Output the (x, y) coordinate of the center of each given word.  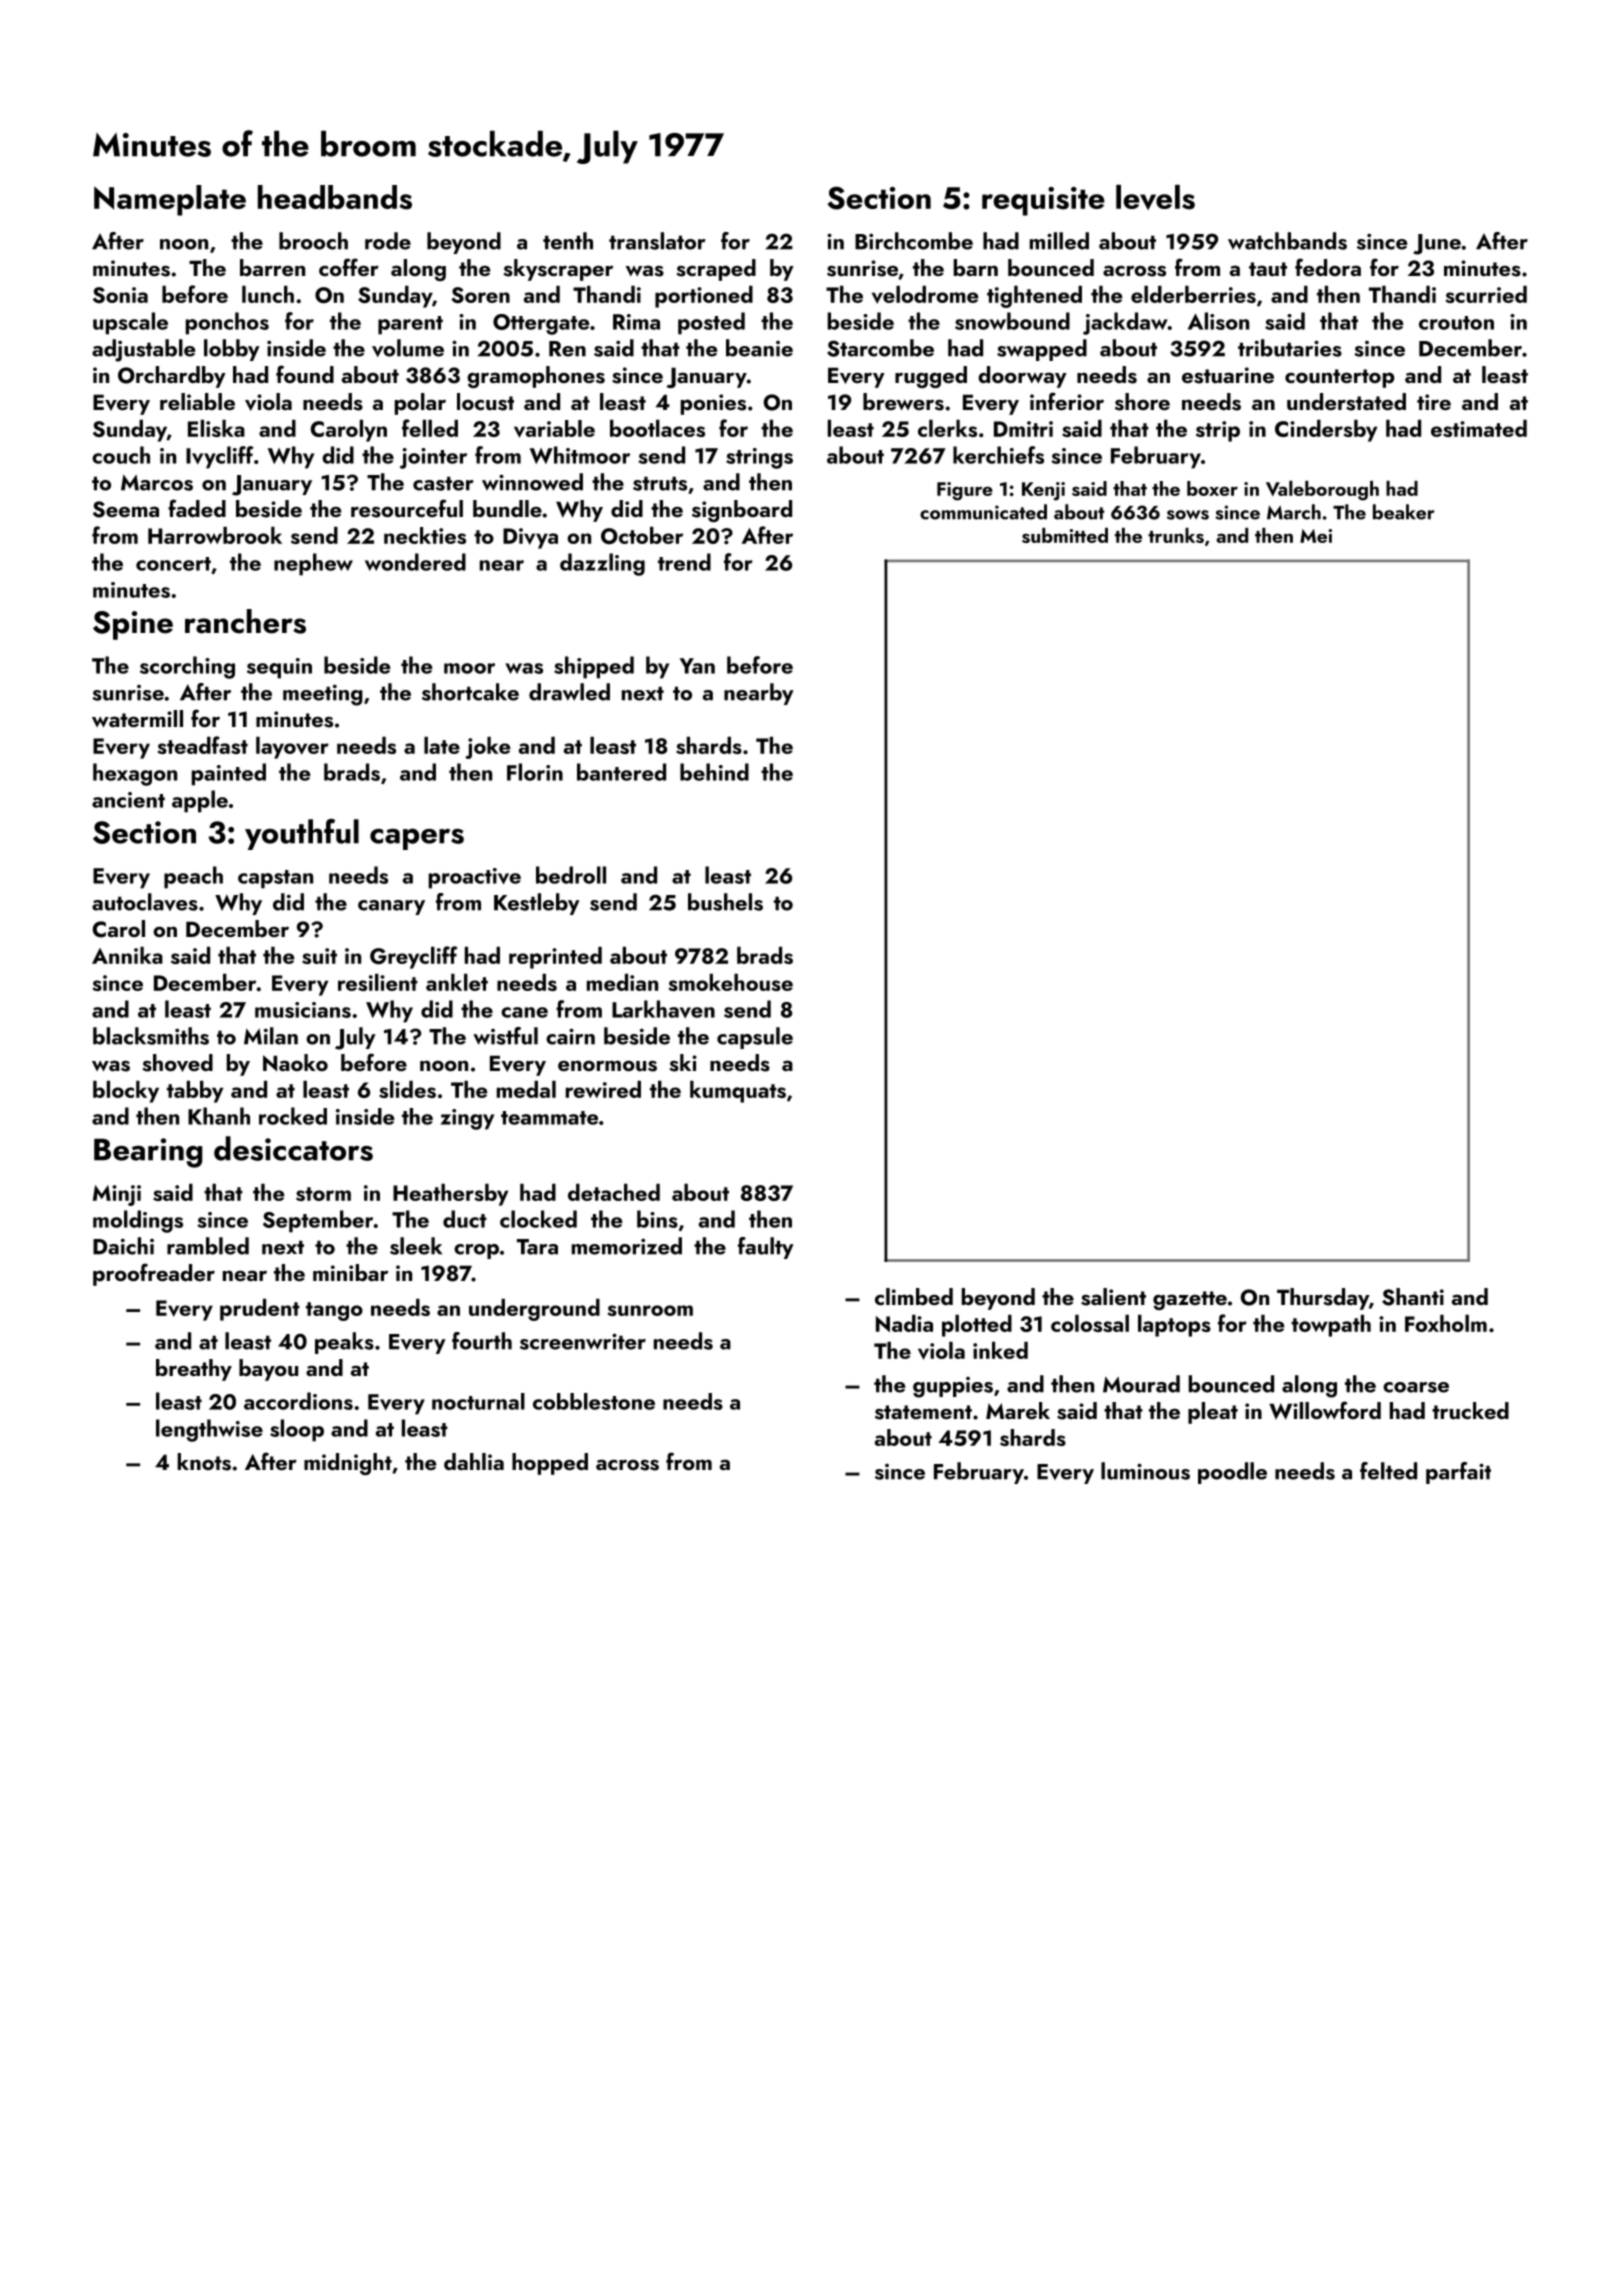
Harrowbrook (215, 535)
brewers (903, 402)
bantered (621, 772)
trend (684, 562)
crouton (1456, 323)
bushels (725, 902)
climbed (914, 1296)
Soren (480, 295)
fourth (482, 1341)
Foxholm (1446, 1323)
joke (487, 748)
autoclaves (145, 902)
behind (714, 772)
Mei (1316, 536)
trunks (1176, 535)
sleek (416, 1246)
